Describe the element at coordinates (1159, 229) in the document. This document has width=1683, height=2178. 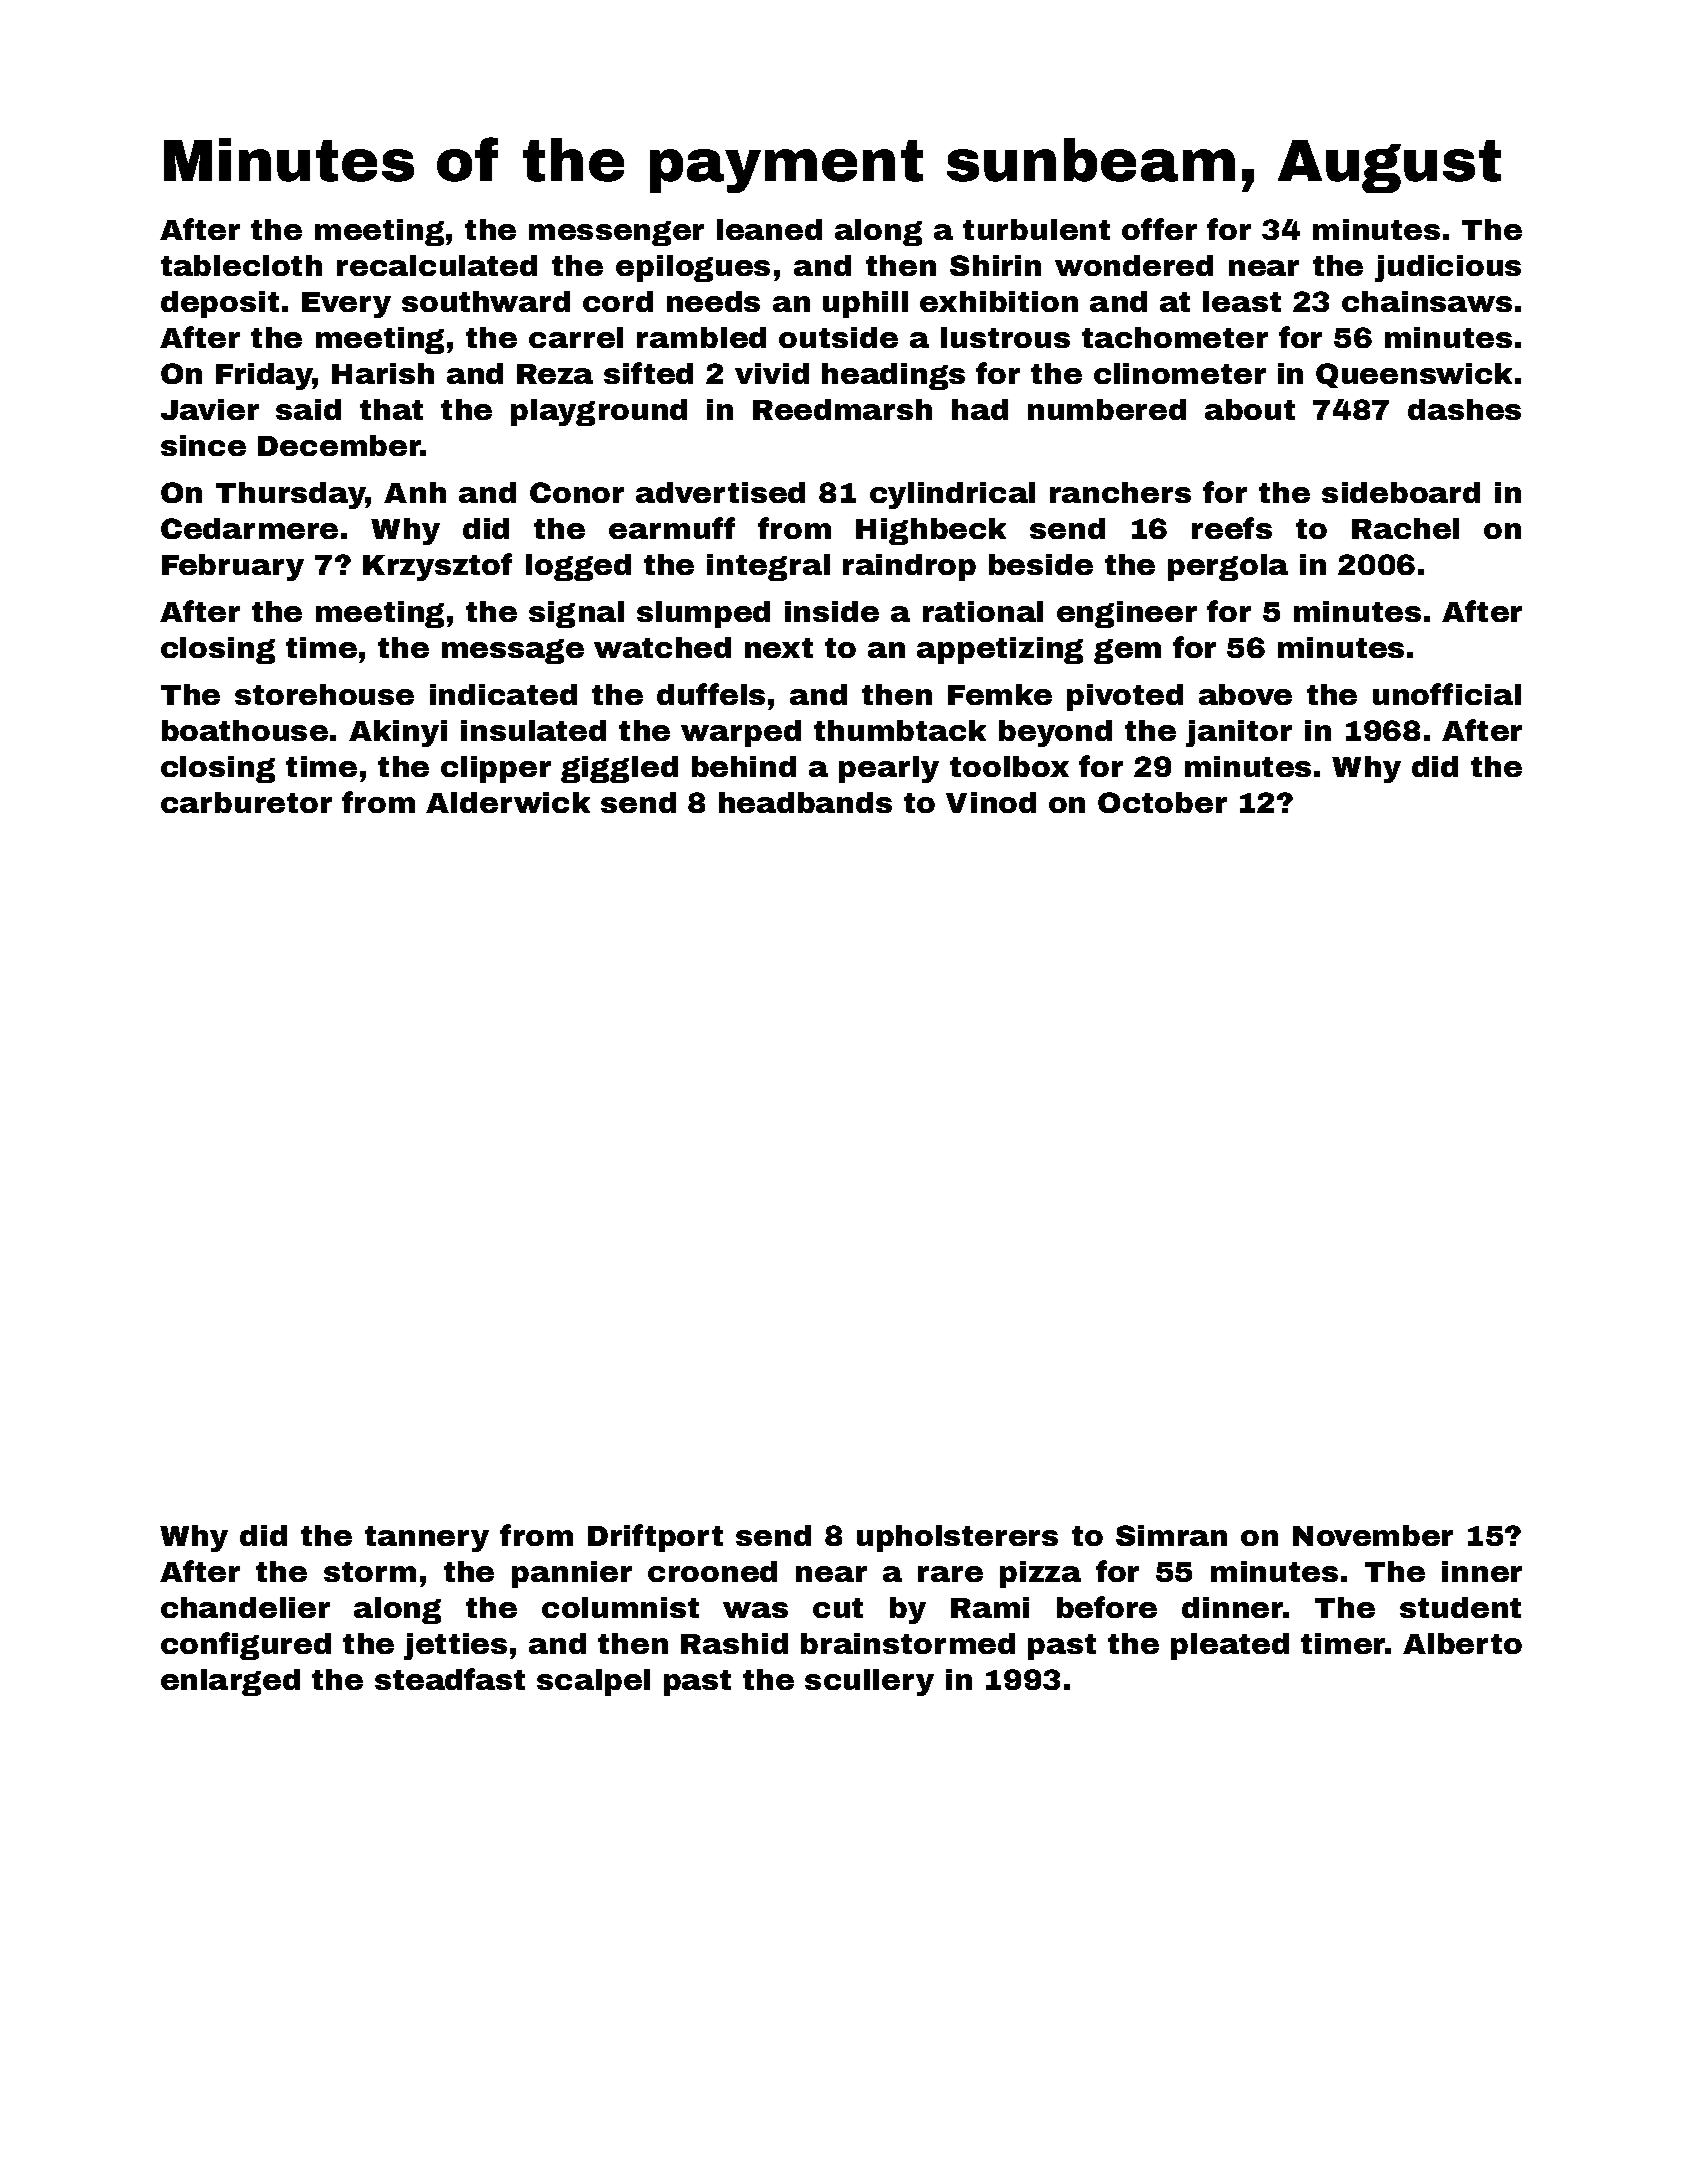
I see `offer` at that location.
